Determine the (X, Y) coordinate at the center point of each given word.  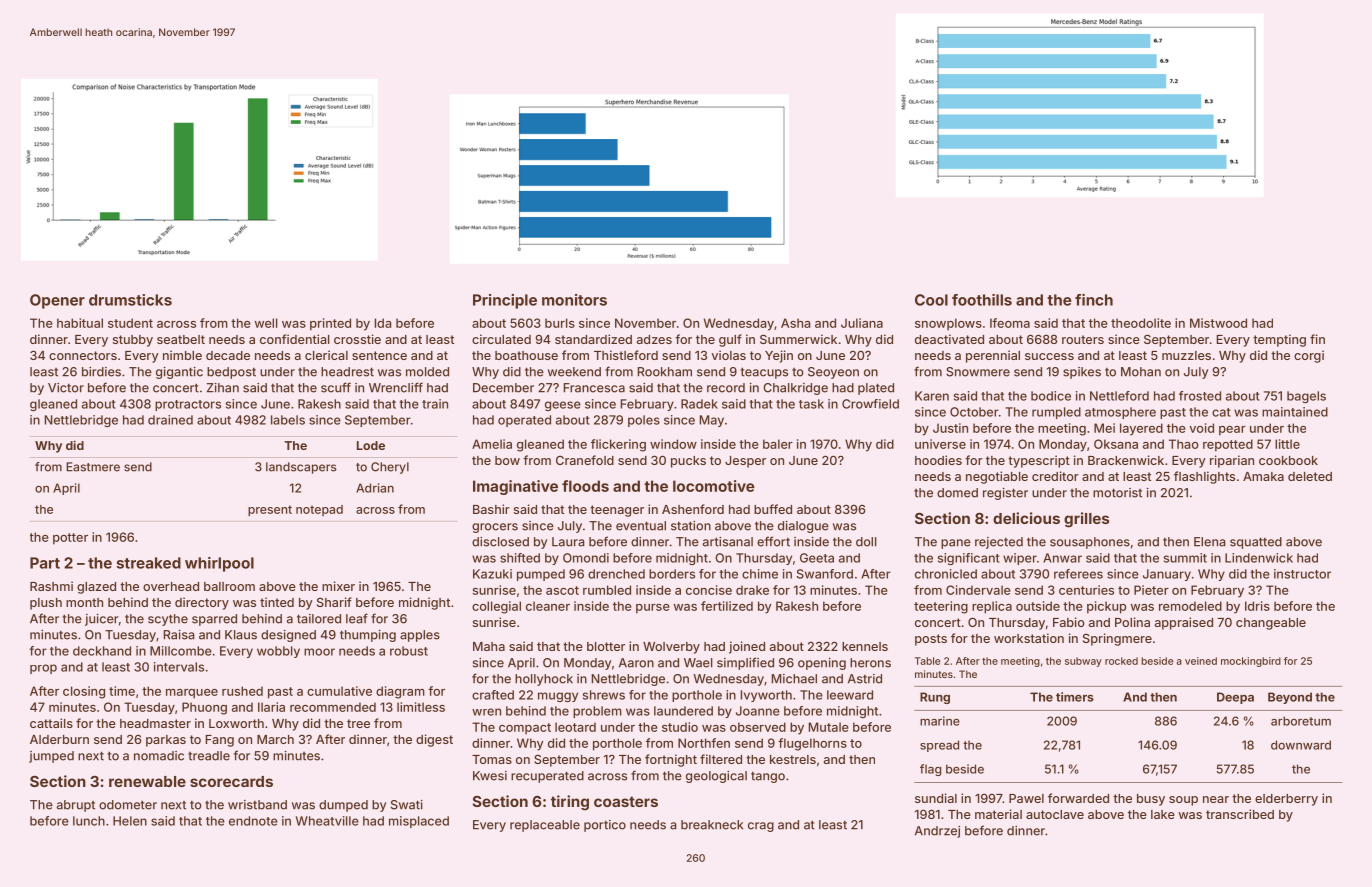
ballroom (229, 586)
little (1287, 444)
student (130, 323)
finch (1094, 300)
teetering (941, 607)
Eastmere (93, 467)
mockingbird (1251, 662)
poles (644, 421)
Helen (130, 821)
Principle (505, 301)
